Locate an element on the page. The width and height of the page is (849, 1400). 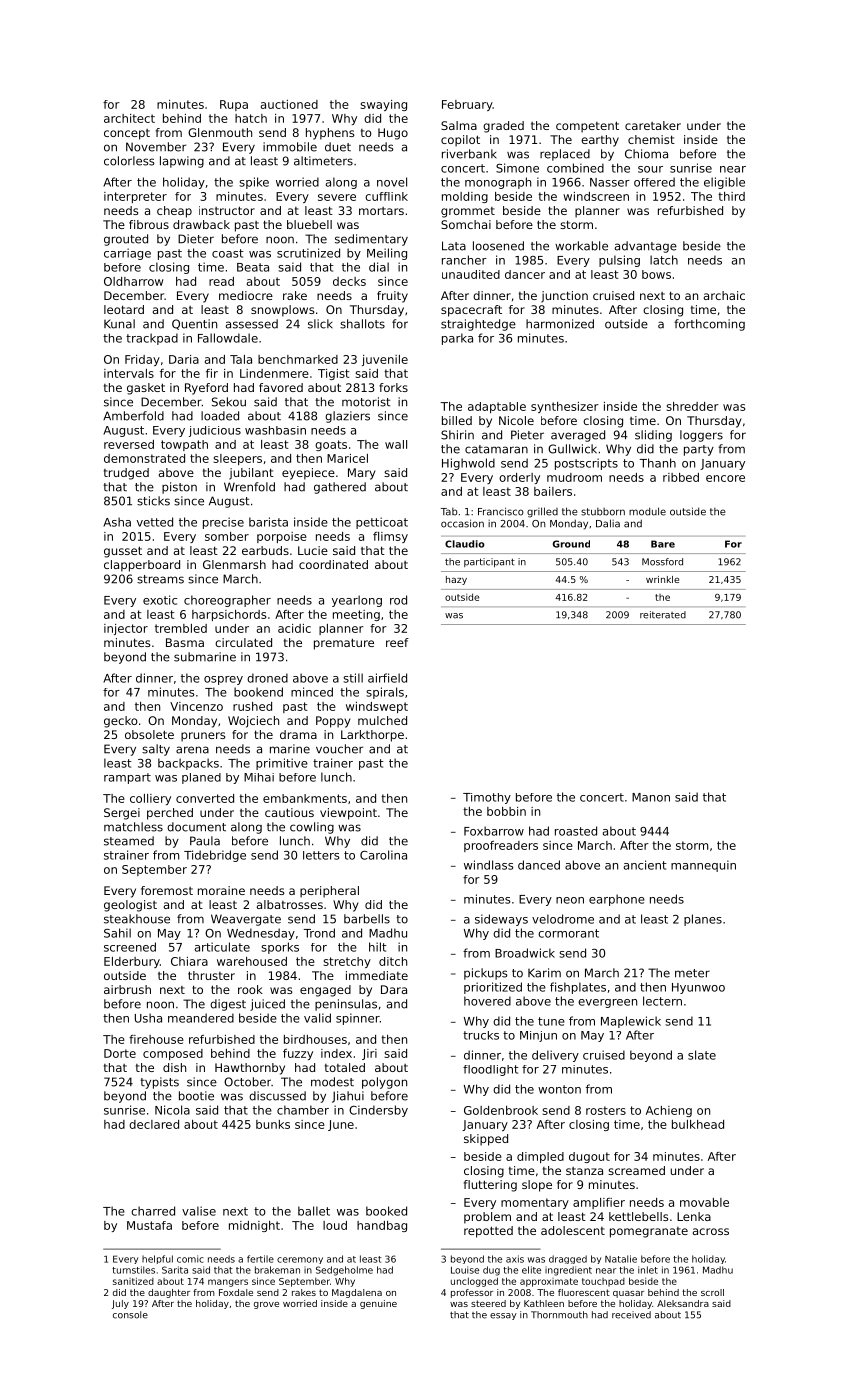
reiterated is located at coordinates (663, 615).
